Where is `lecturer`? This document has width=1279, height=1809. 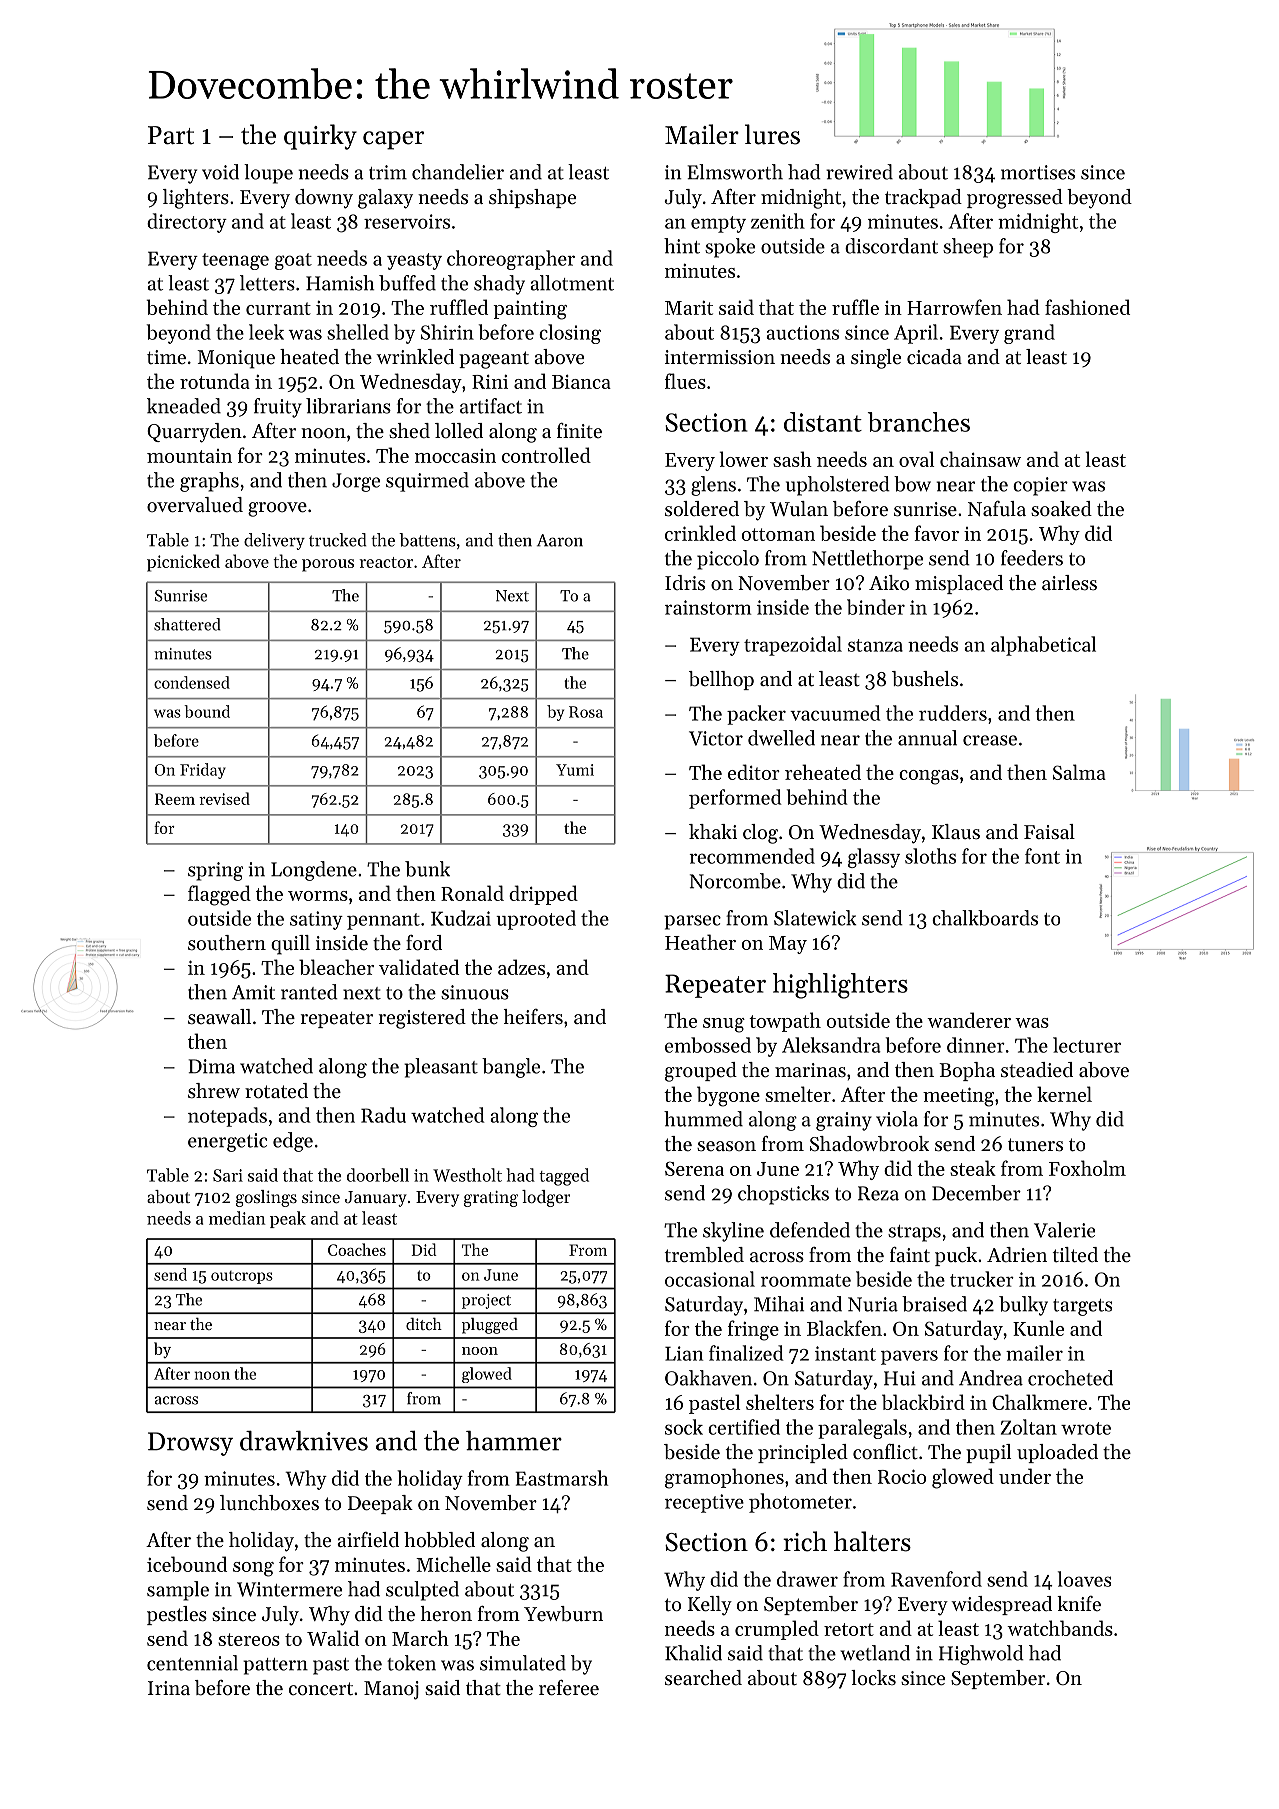
lecturer is located at coordinates (1087, 1045).
